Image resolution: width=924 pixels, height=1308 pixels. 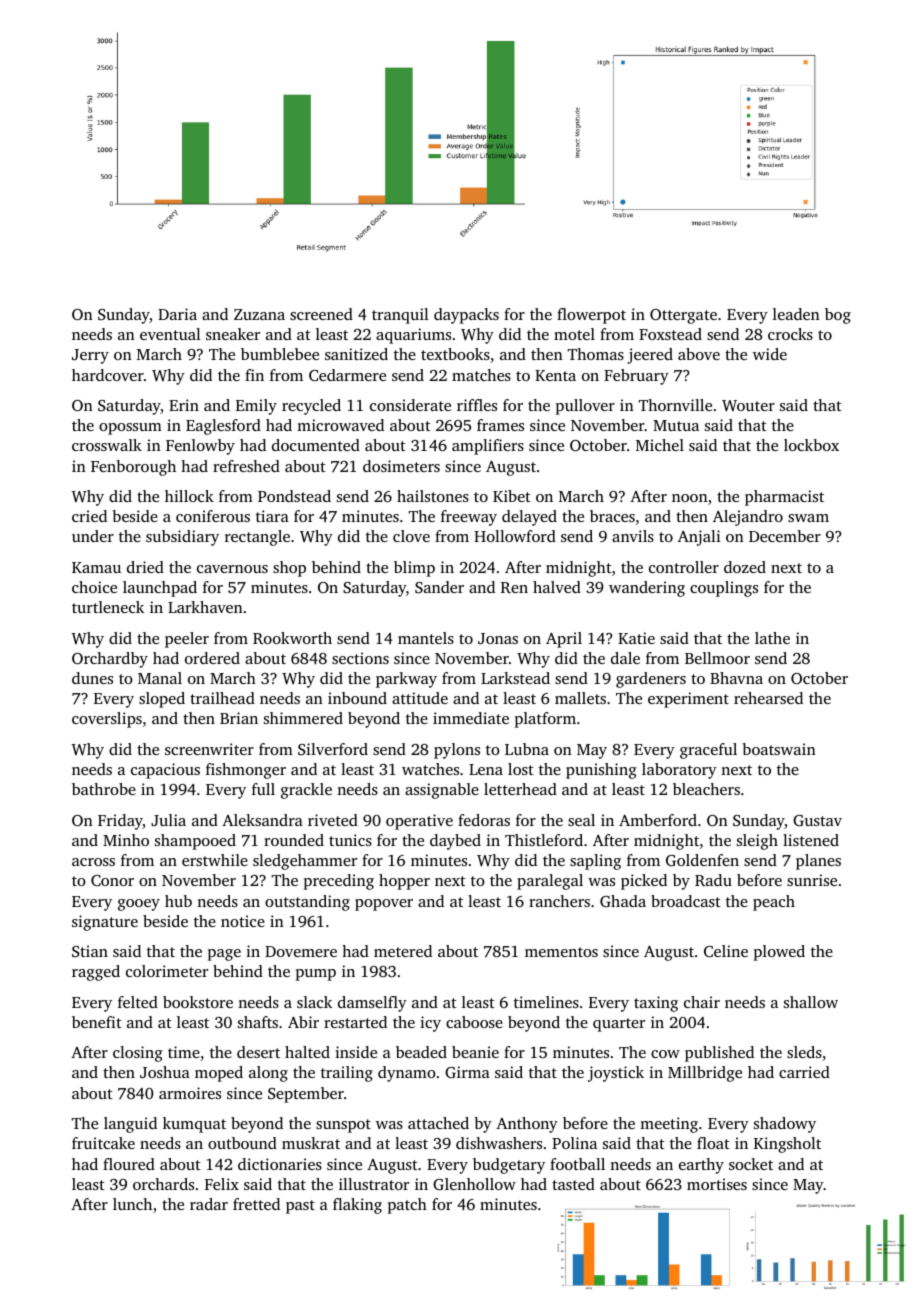 I want to click on Mutua, so click(x=676, y=425).
